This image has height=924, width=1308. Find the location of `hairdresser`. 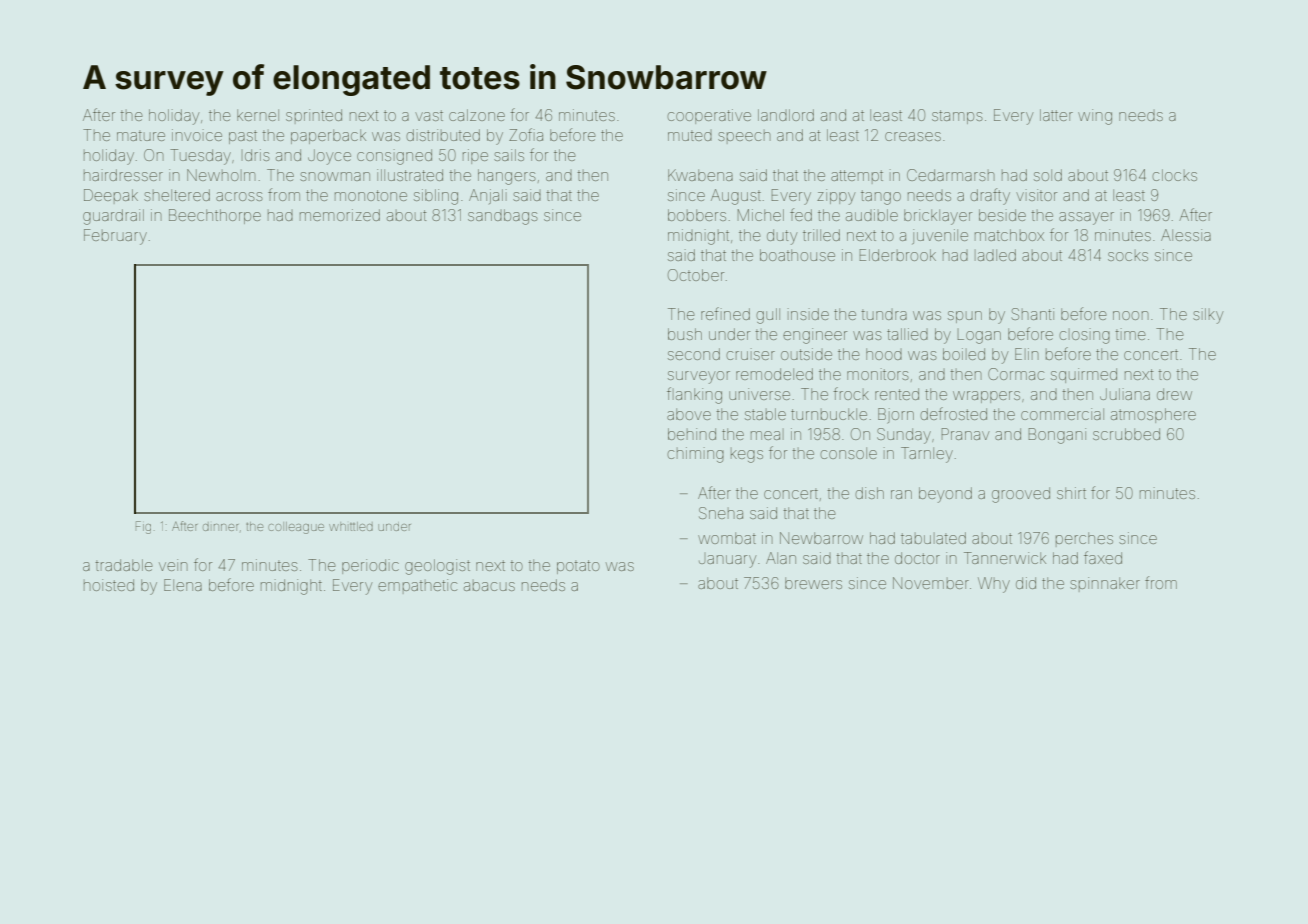

hairdresser is located at coordinates (123, 175).
